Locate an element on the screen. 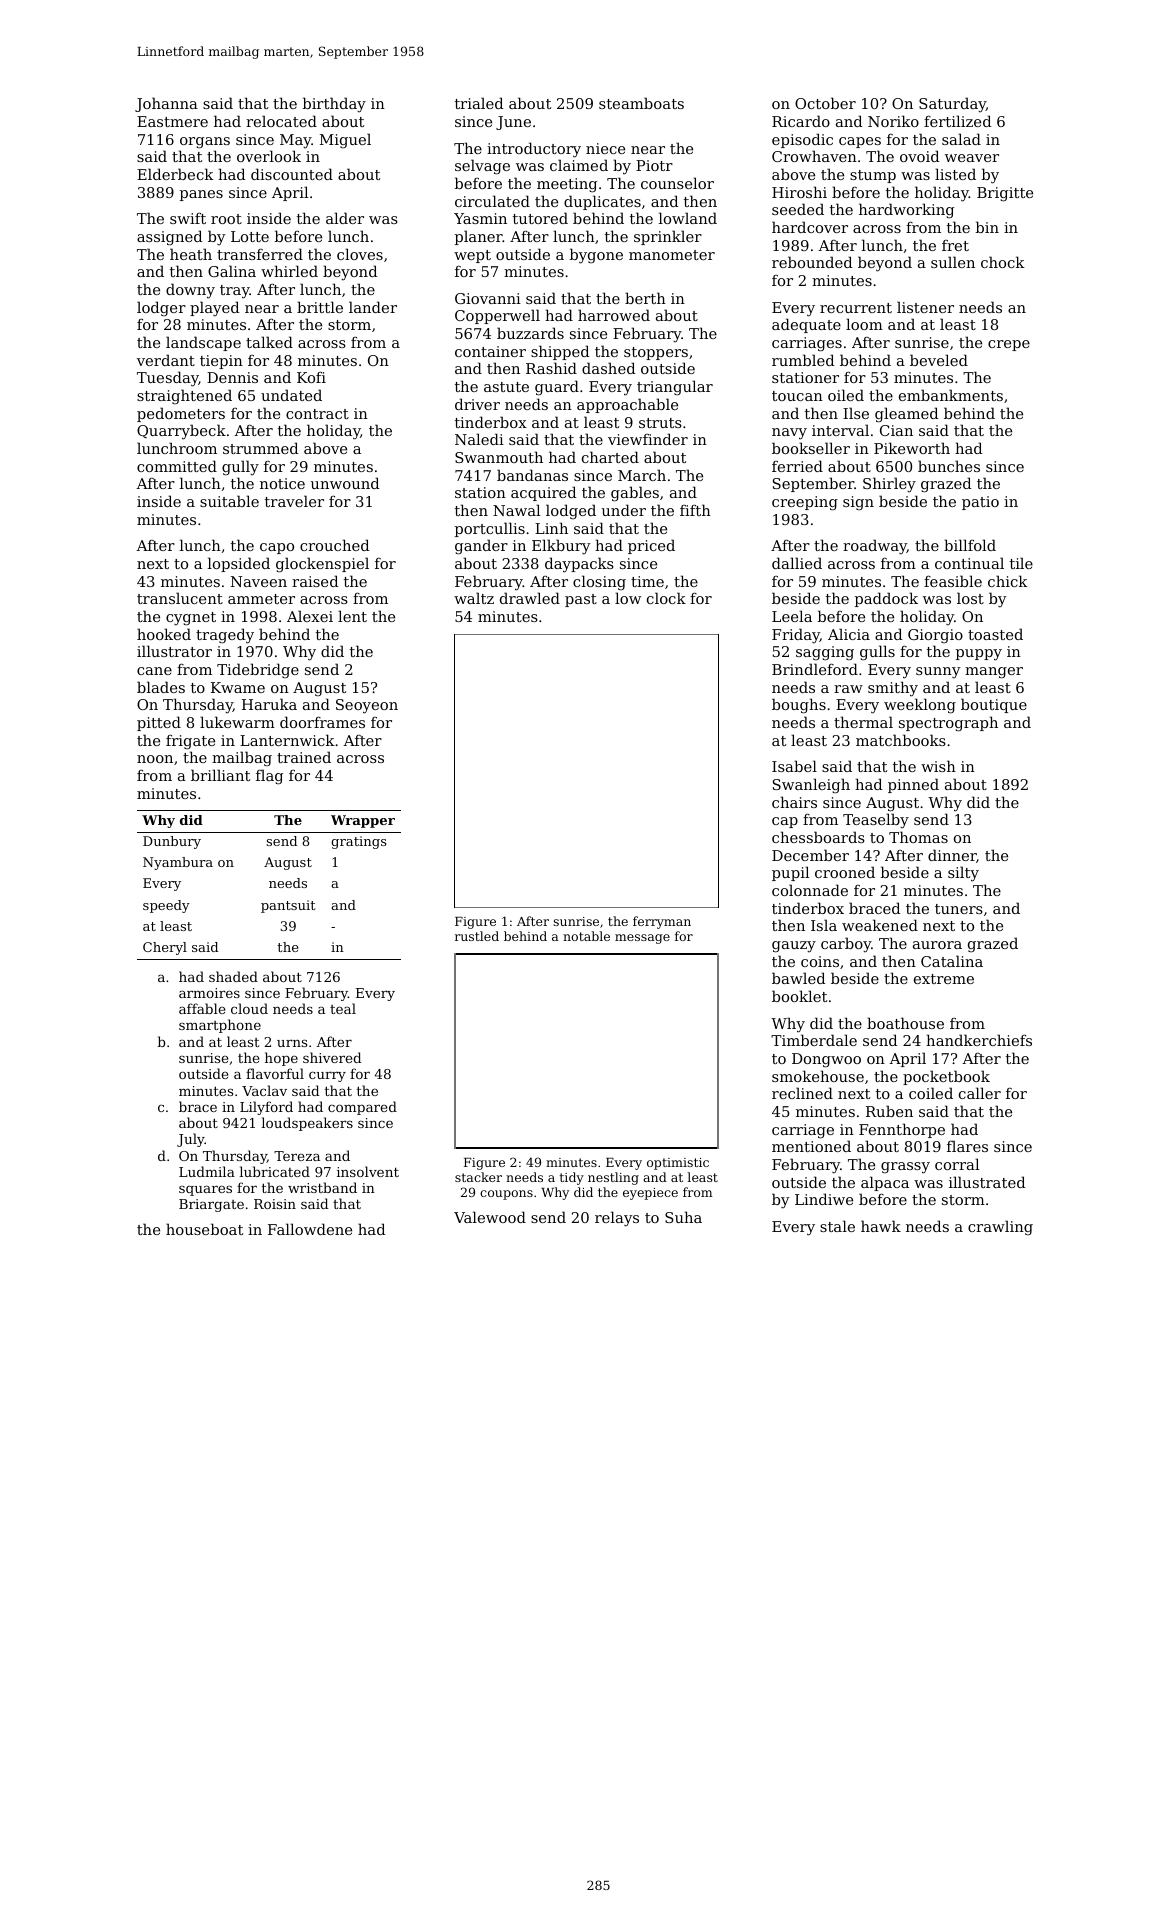 This screenshot has width=1173, height=1932. affable is located at coordinates (202, 1008).
